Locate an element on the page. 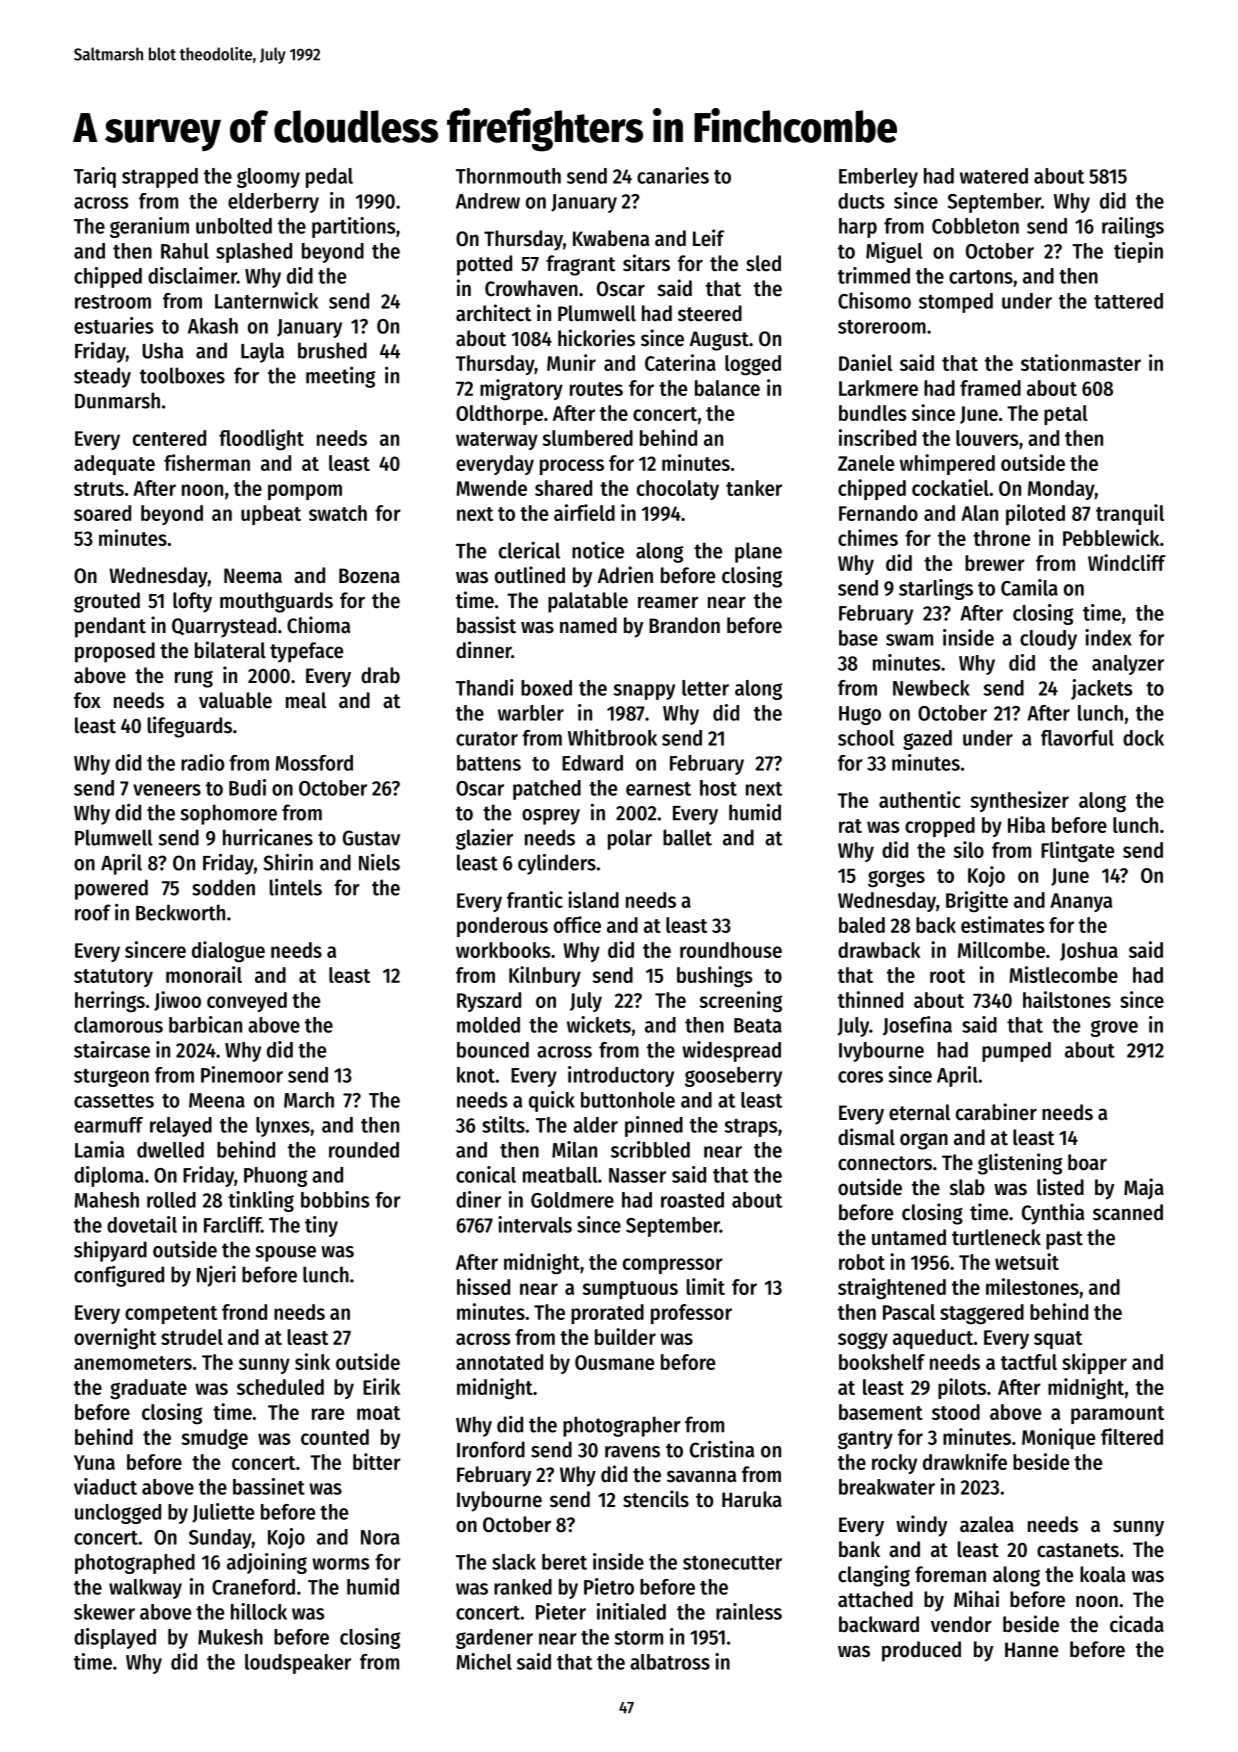 Image resolution: width=1238 pixels, height=1752 pixels. railings is located at coordinates (1133, 227).
